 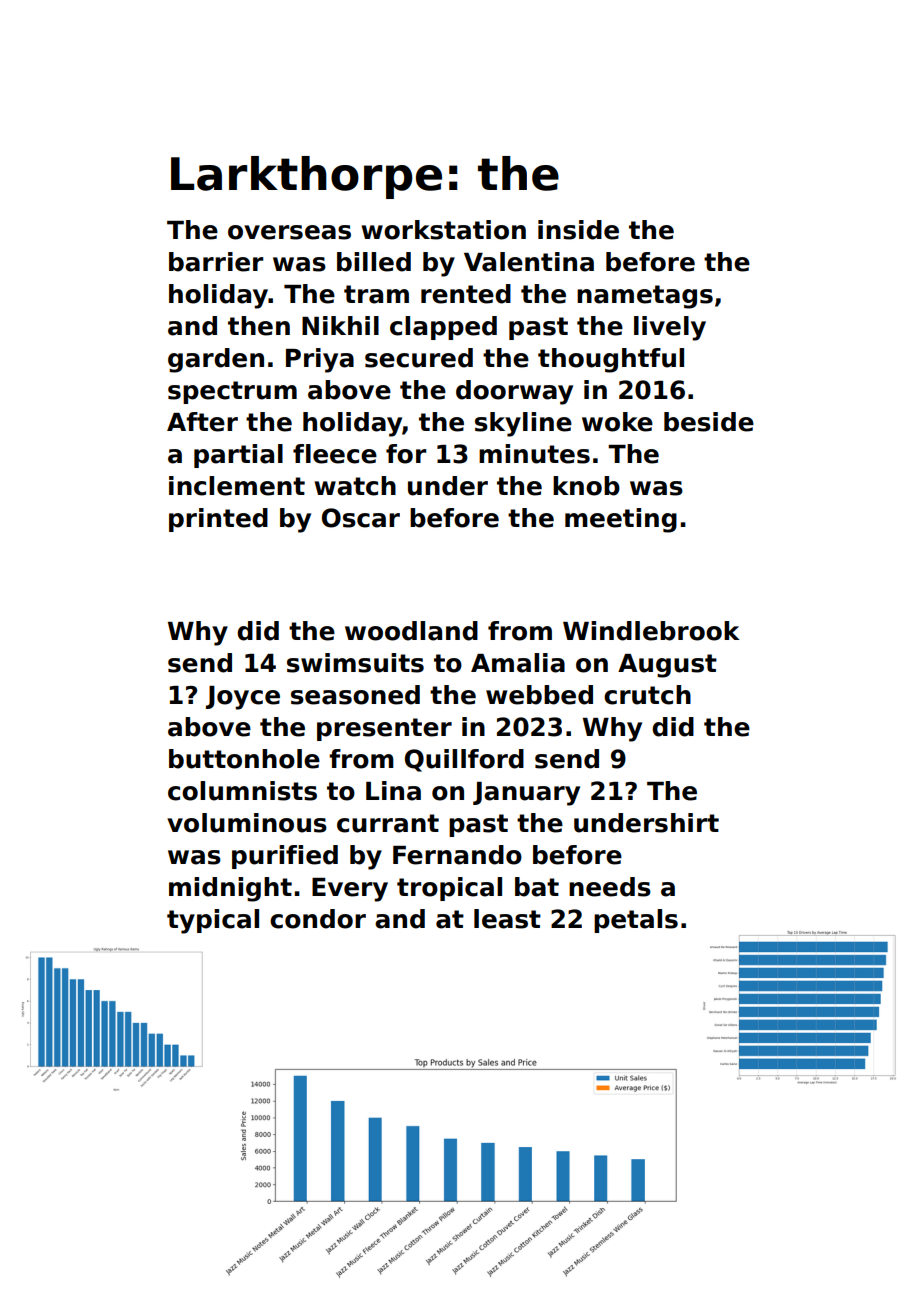 What do you see at coordinates (355, 663) in the document?
I see `swimsuits` at bounding box center [355, 663].
